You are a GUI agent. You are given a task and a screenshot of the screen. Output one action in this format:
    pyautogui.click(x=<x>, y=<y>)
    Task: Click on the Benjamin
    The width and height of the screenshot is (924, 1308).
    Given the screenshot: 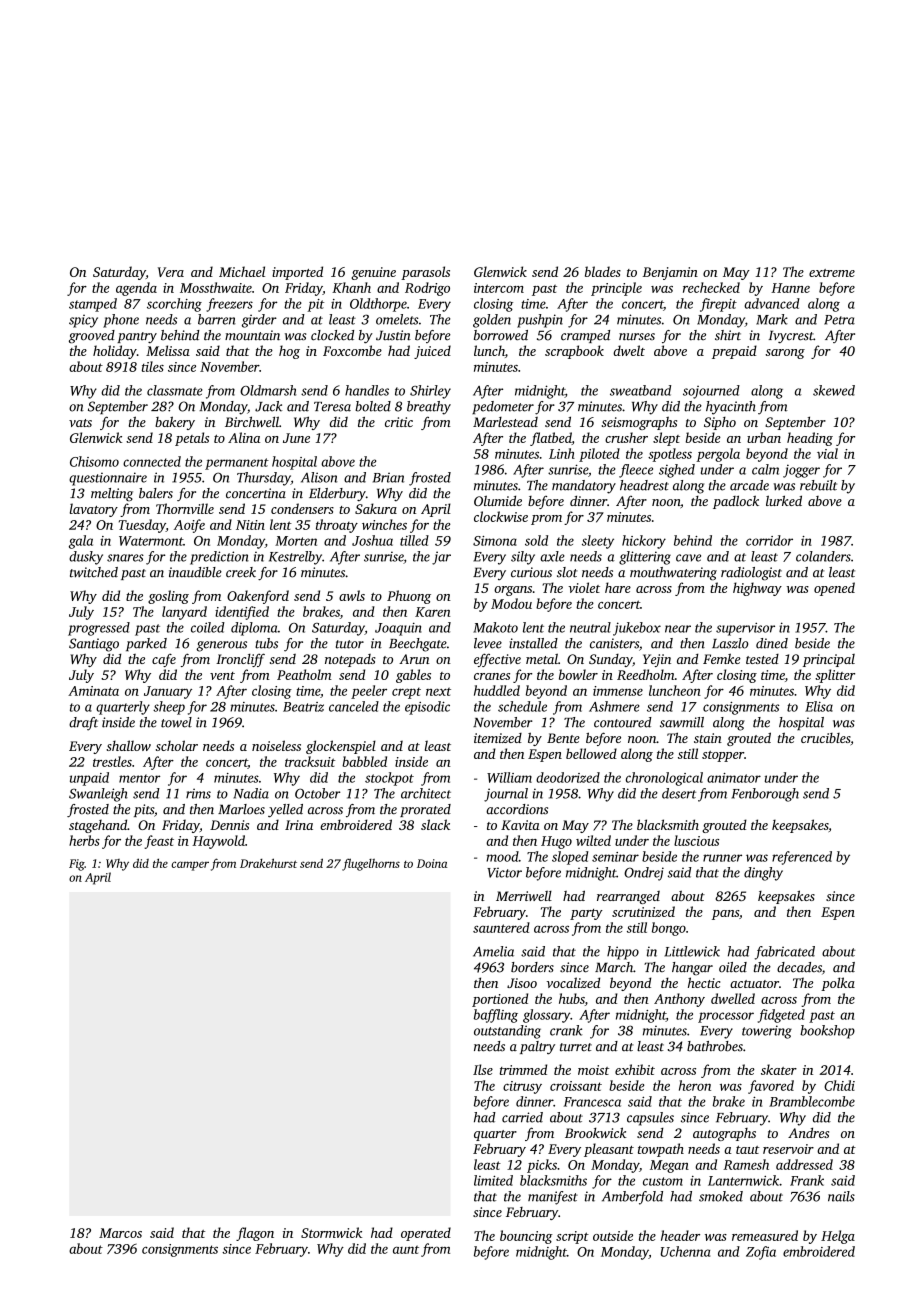 What is the action you would take?
    pyautogui.click(x=670, y=273)
